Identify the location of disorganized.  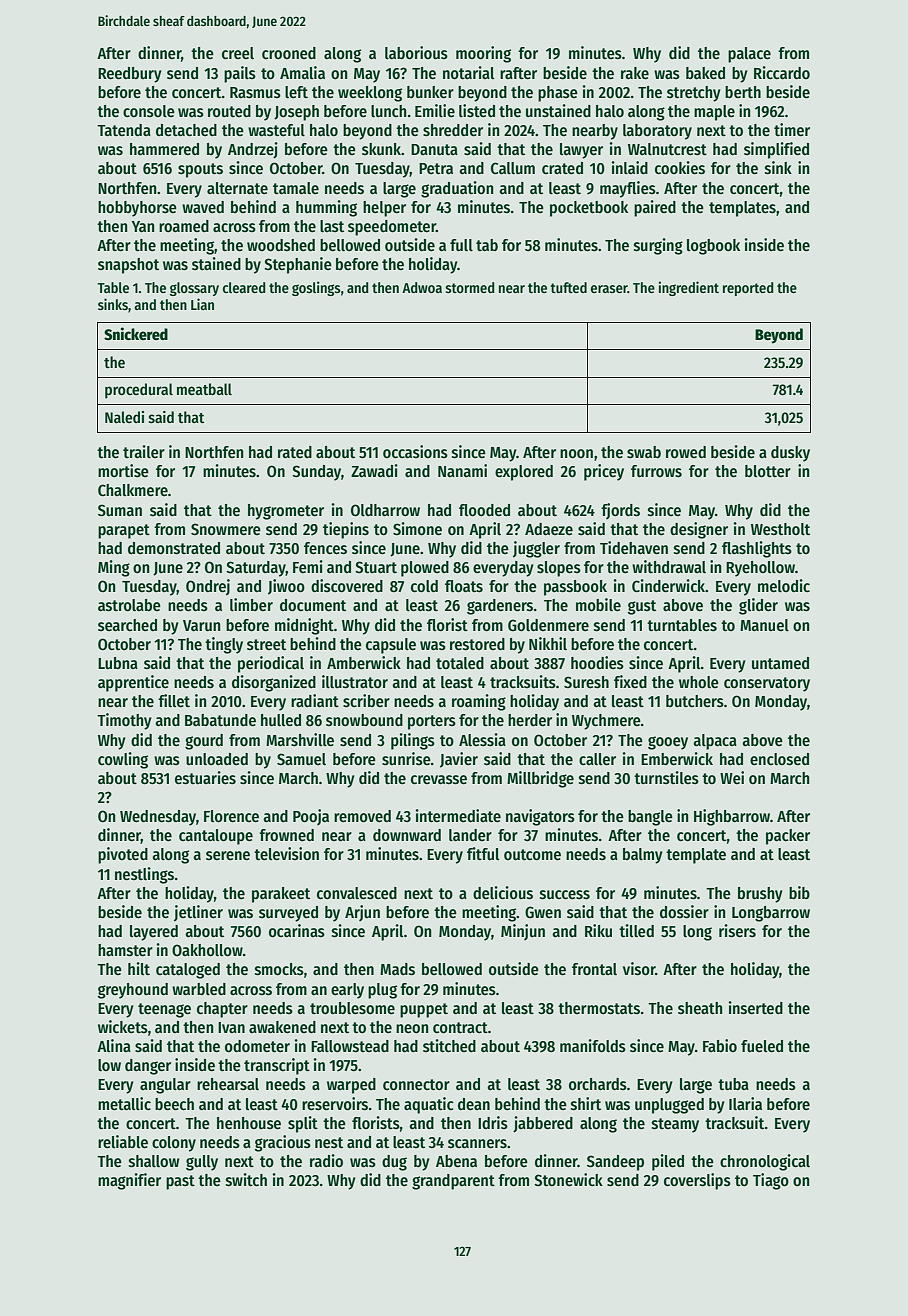
(274, 683).
